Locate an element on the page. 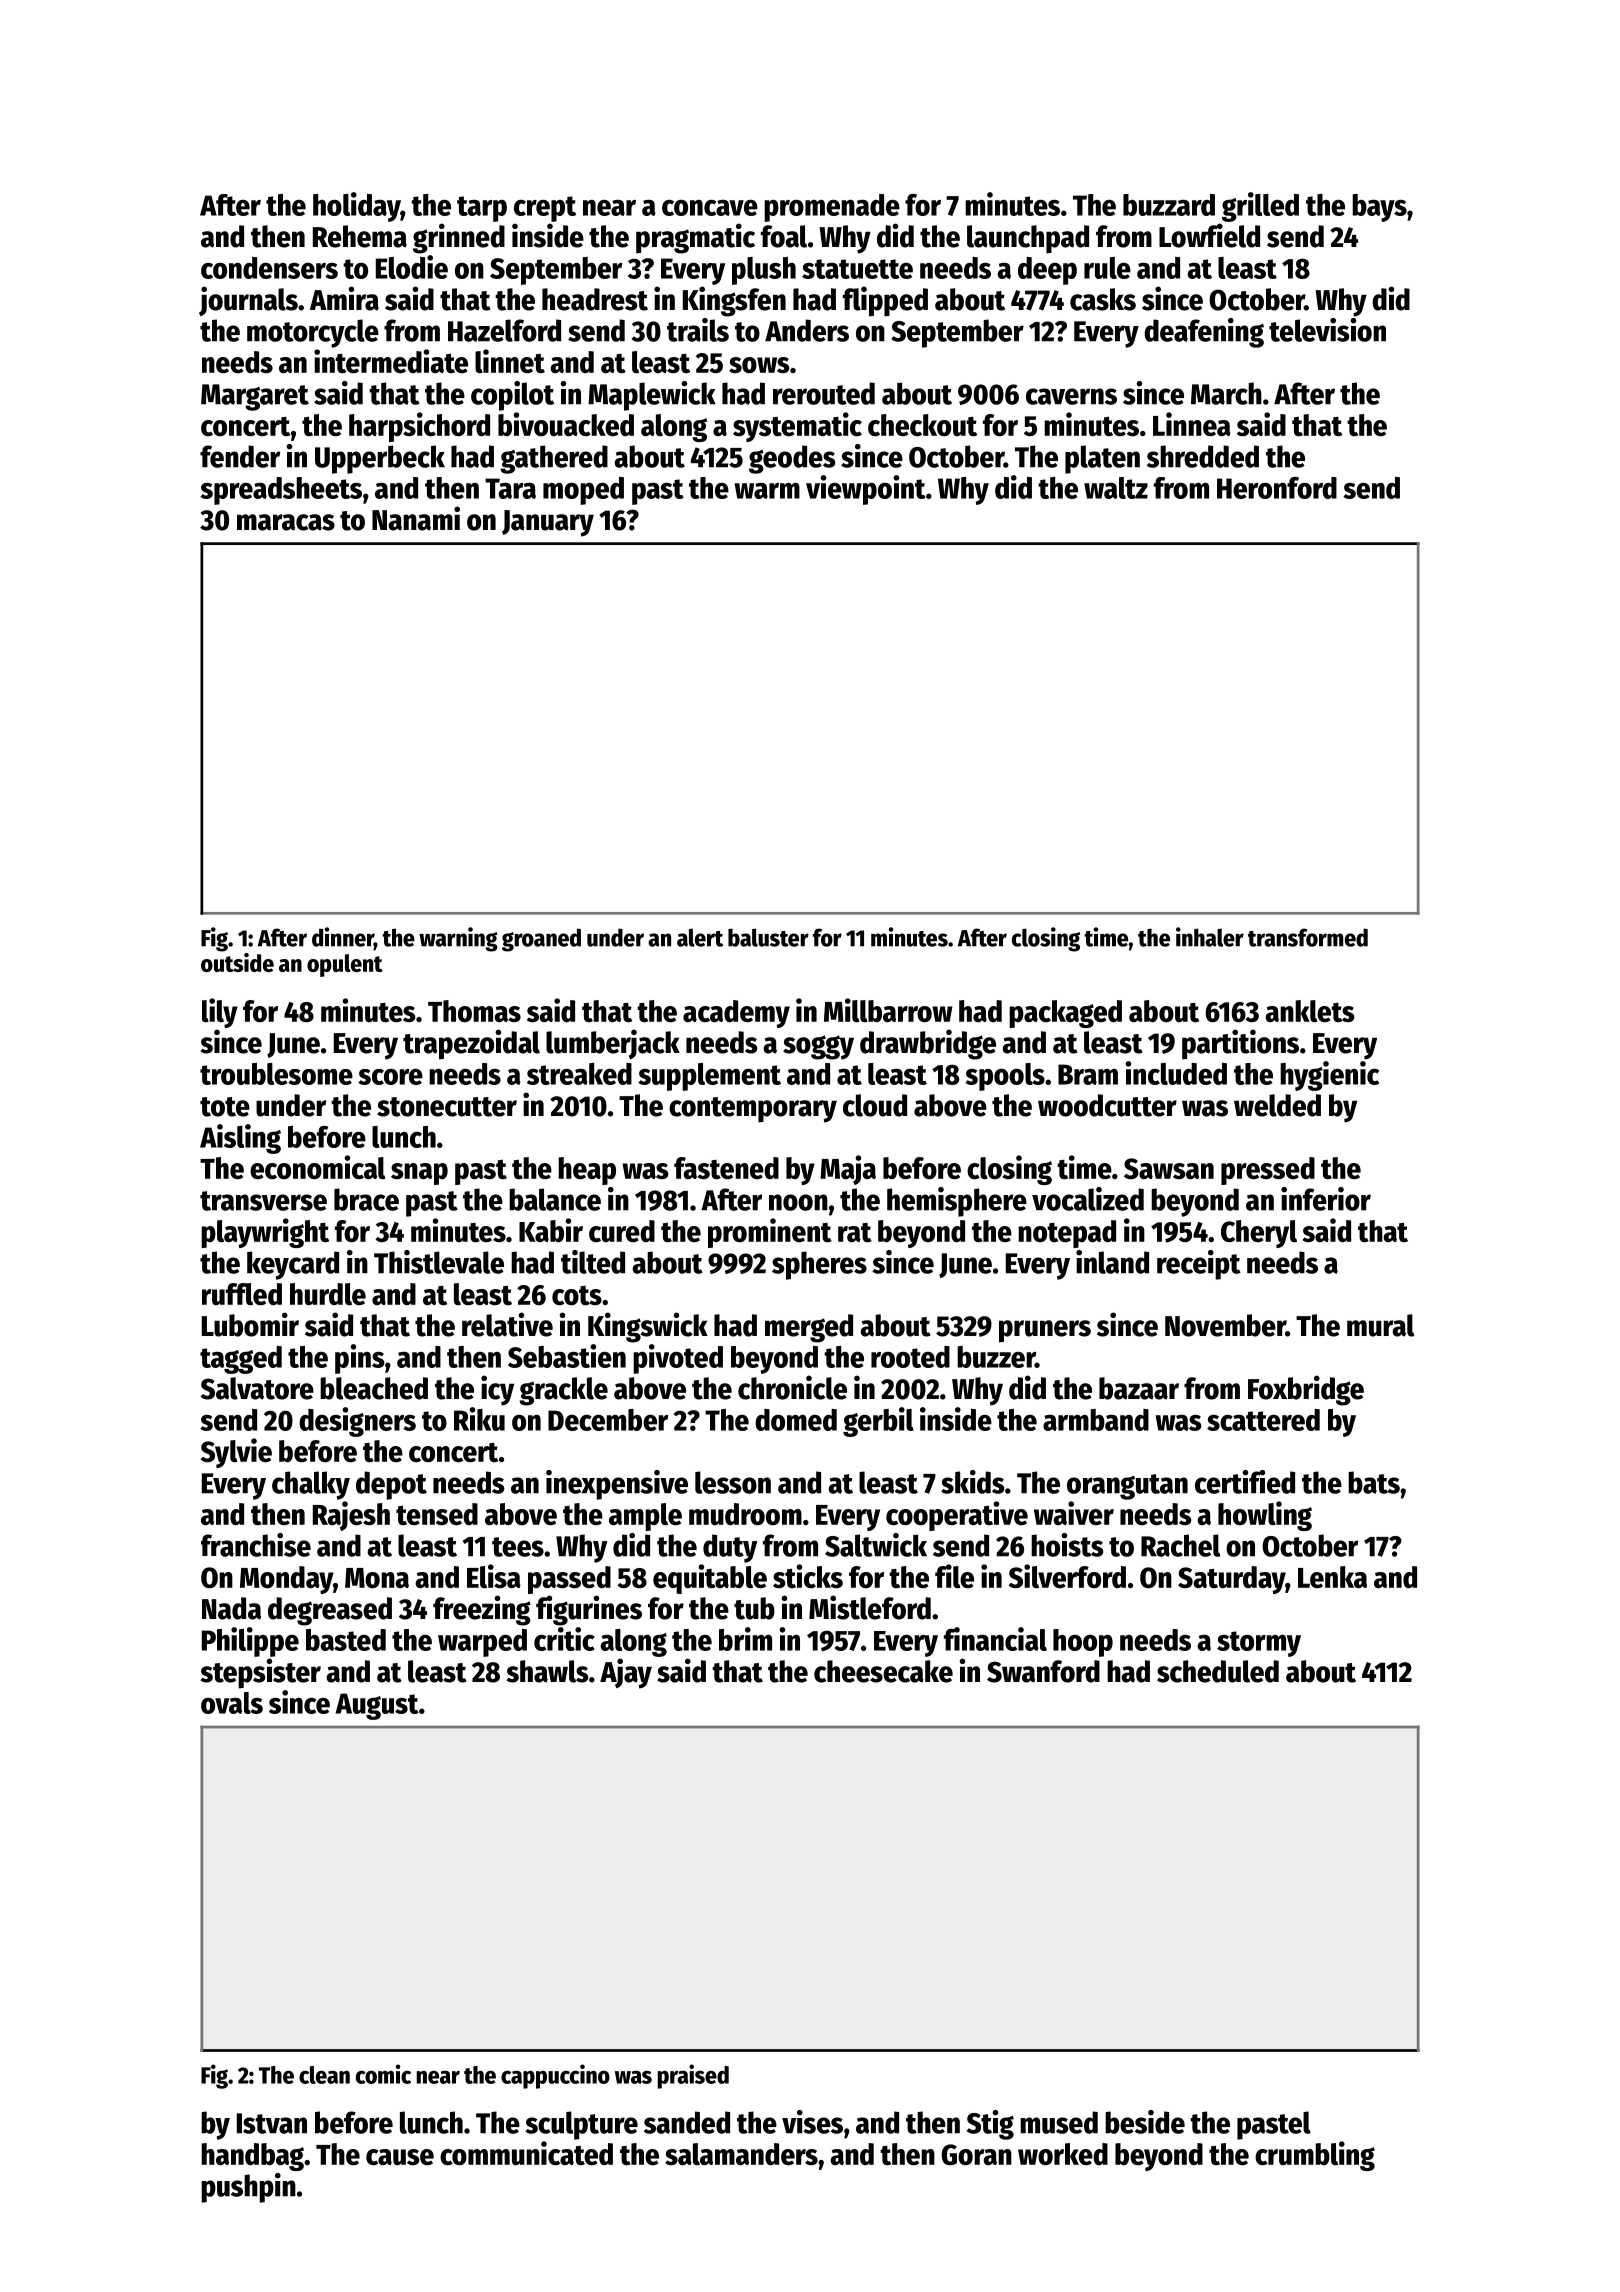  bazaar is located at coordinates (1139, 1388).
